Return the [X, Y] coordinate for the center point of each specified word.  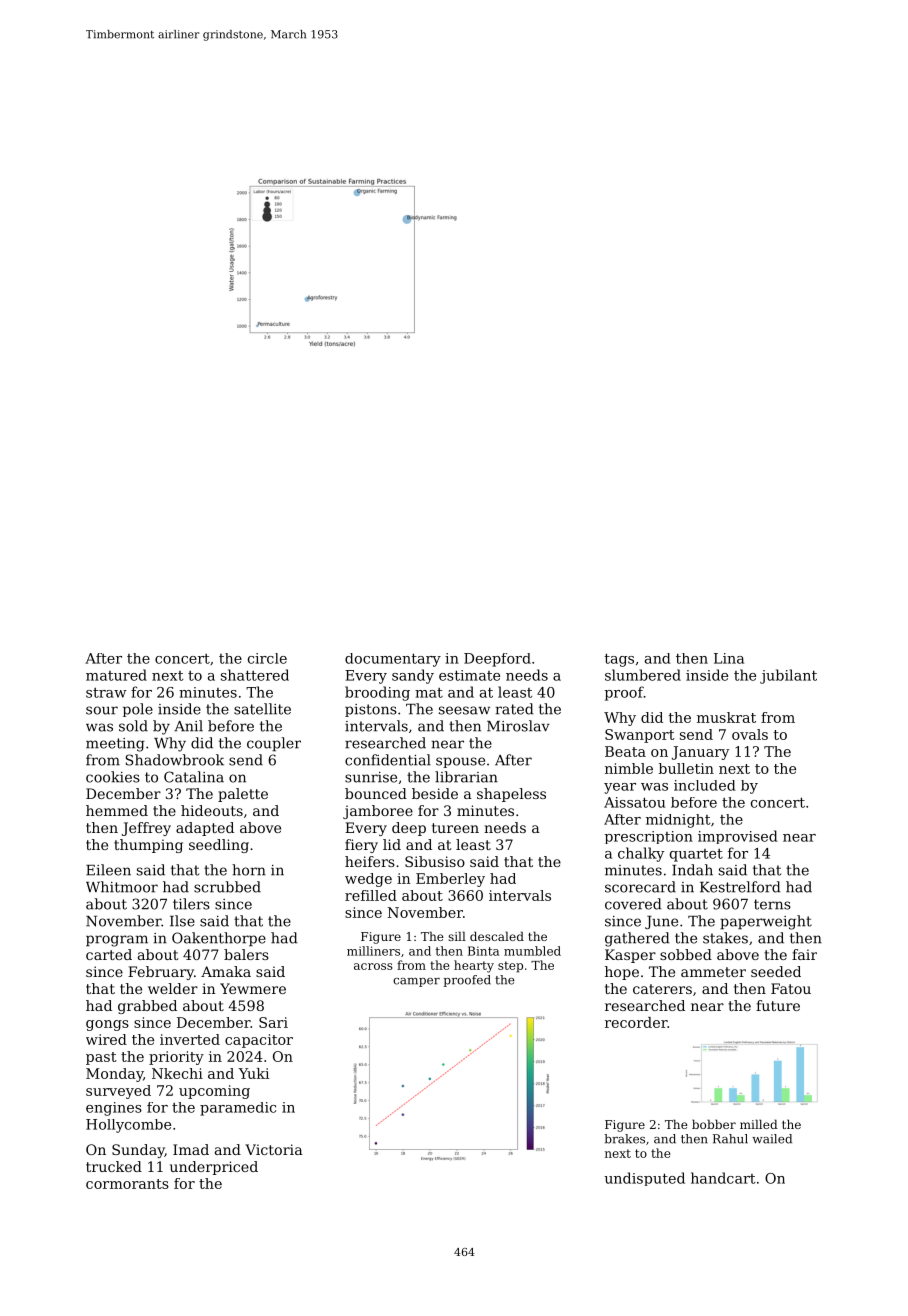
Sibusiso [435, 861]
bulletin [686, 768]
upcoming [214, 1092]
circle [267, 658]
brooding [377, 693]
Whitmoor [122, 887]
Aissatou [634, 802]
